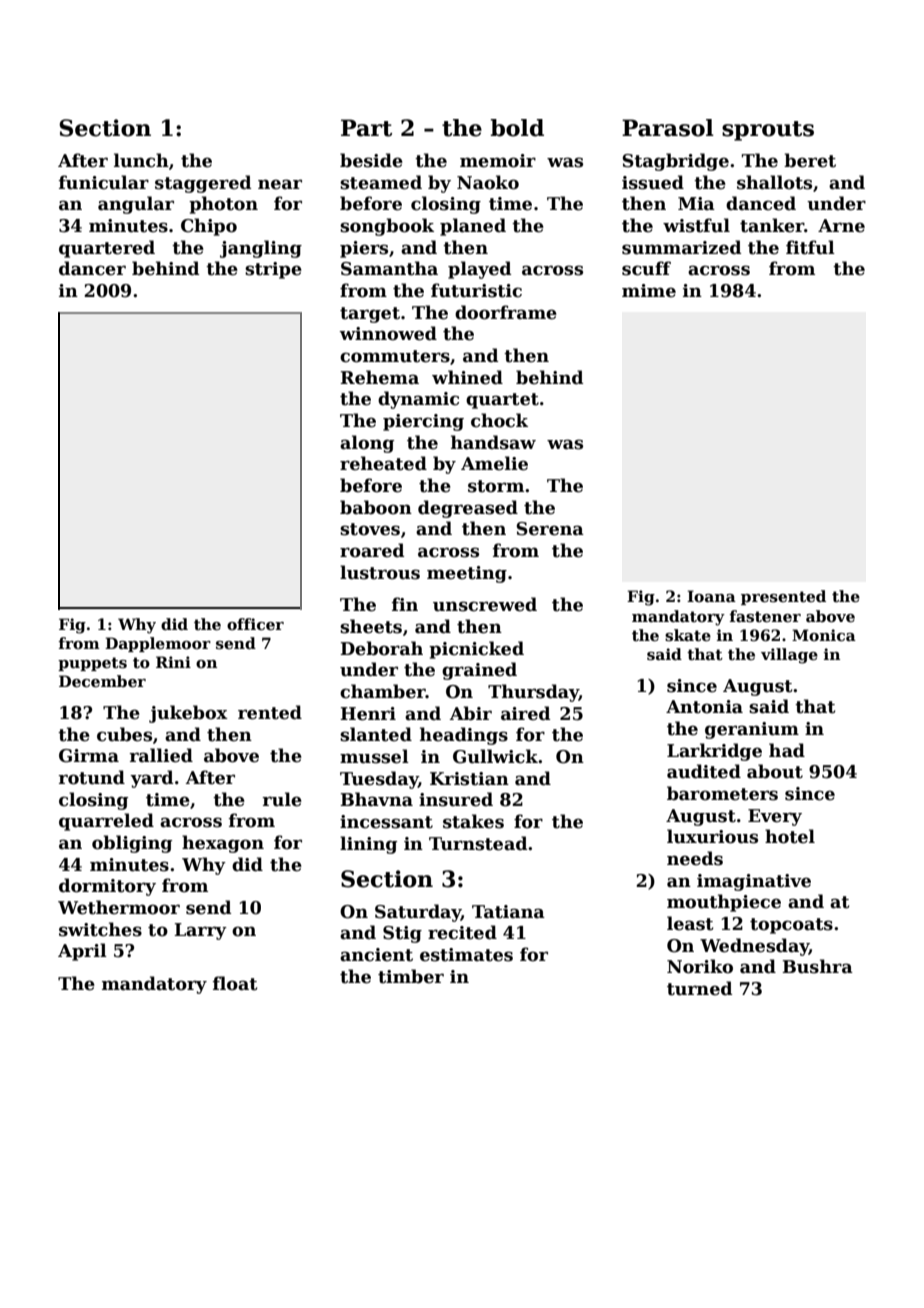 The height and width of the screenshot is (1308, 924). What do you see at coordinates (158, 644) in the screenshot?
I see `Dapplemoor` at bounding box center [158, 644].
